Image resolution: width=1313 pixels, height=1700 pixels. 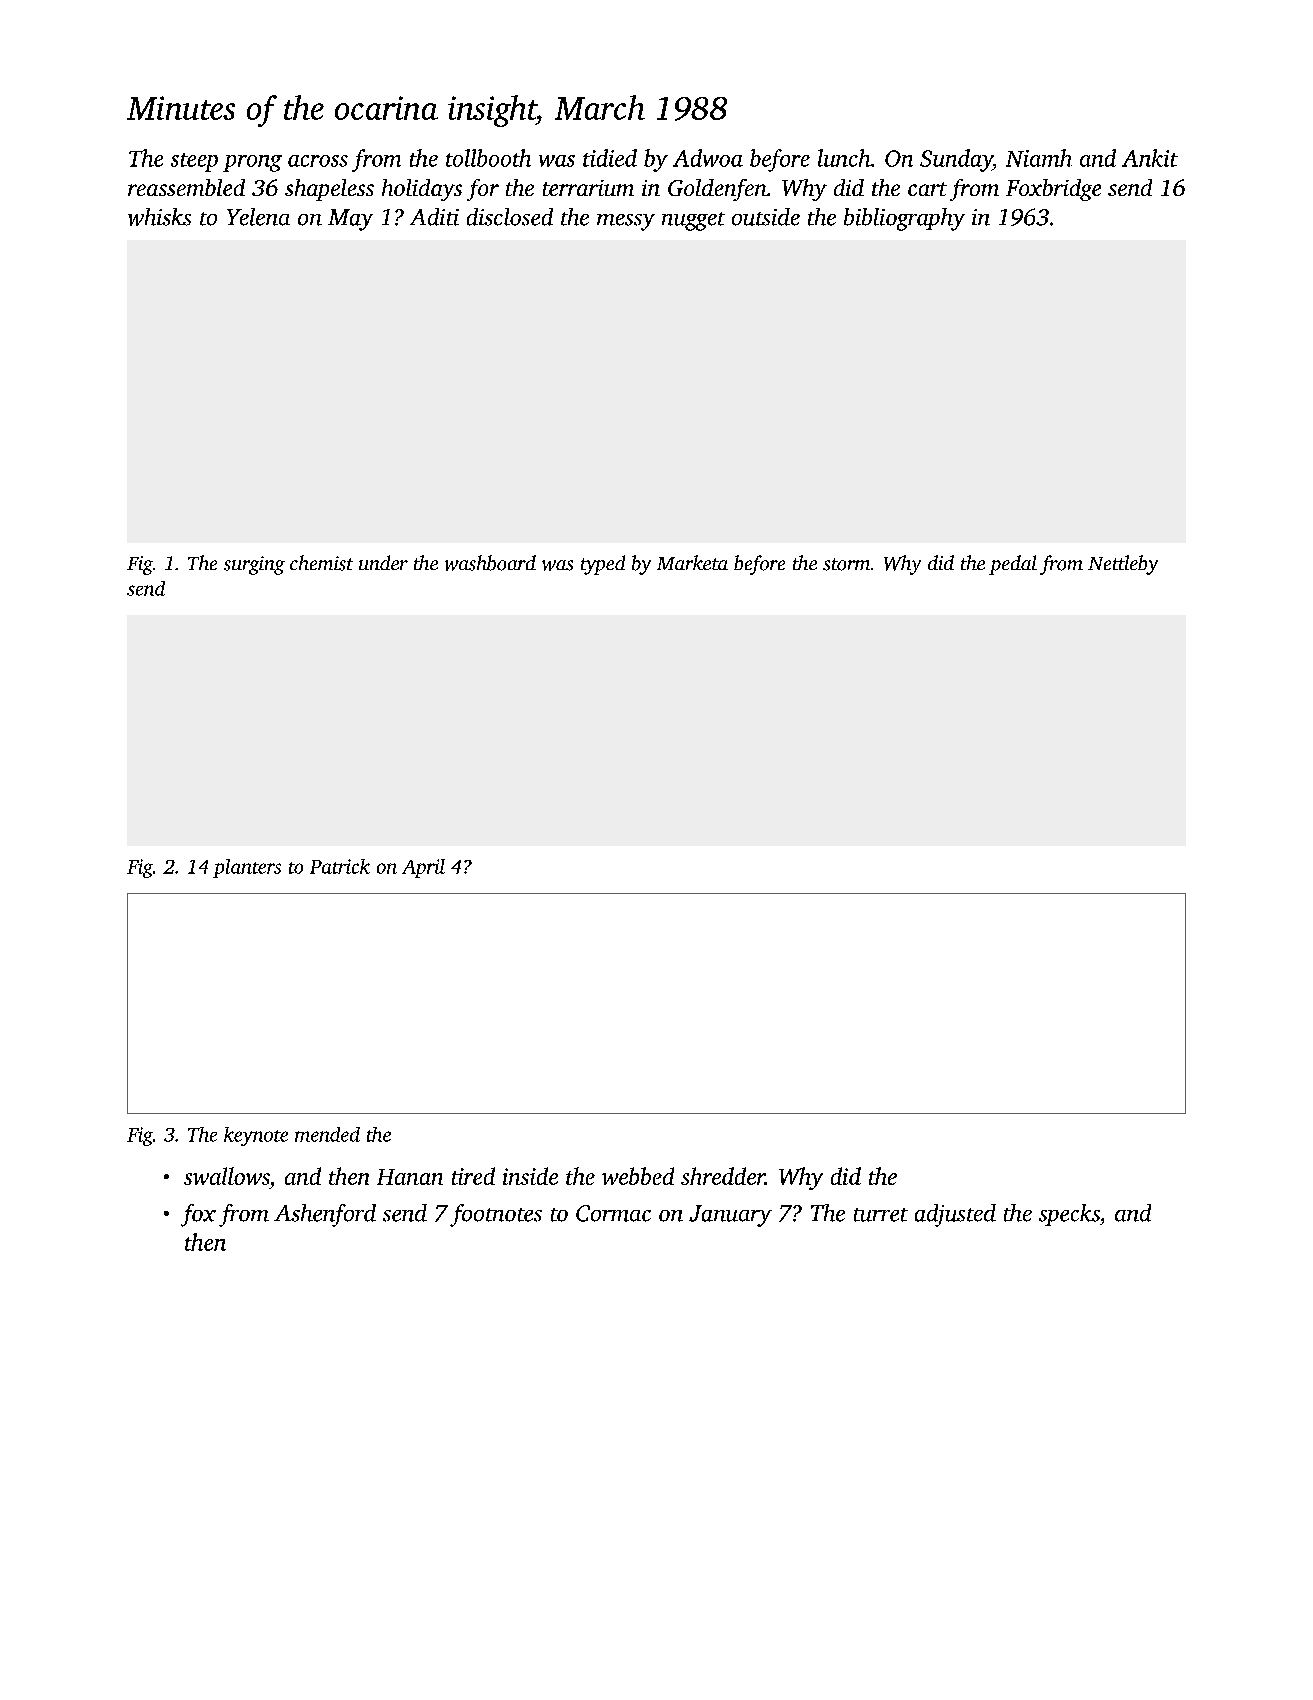 What do you see at coordinates (1123, 565) in the document?
I see `Nettleby` at bounding box center [1123, 565].
